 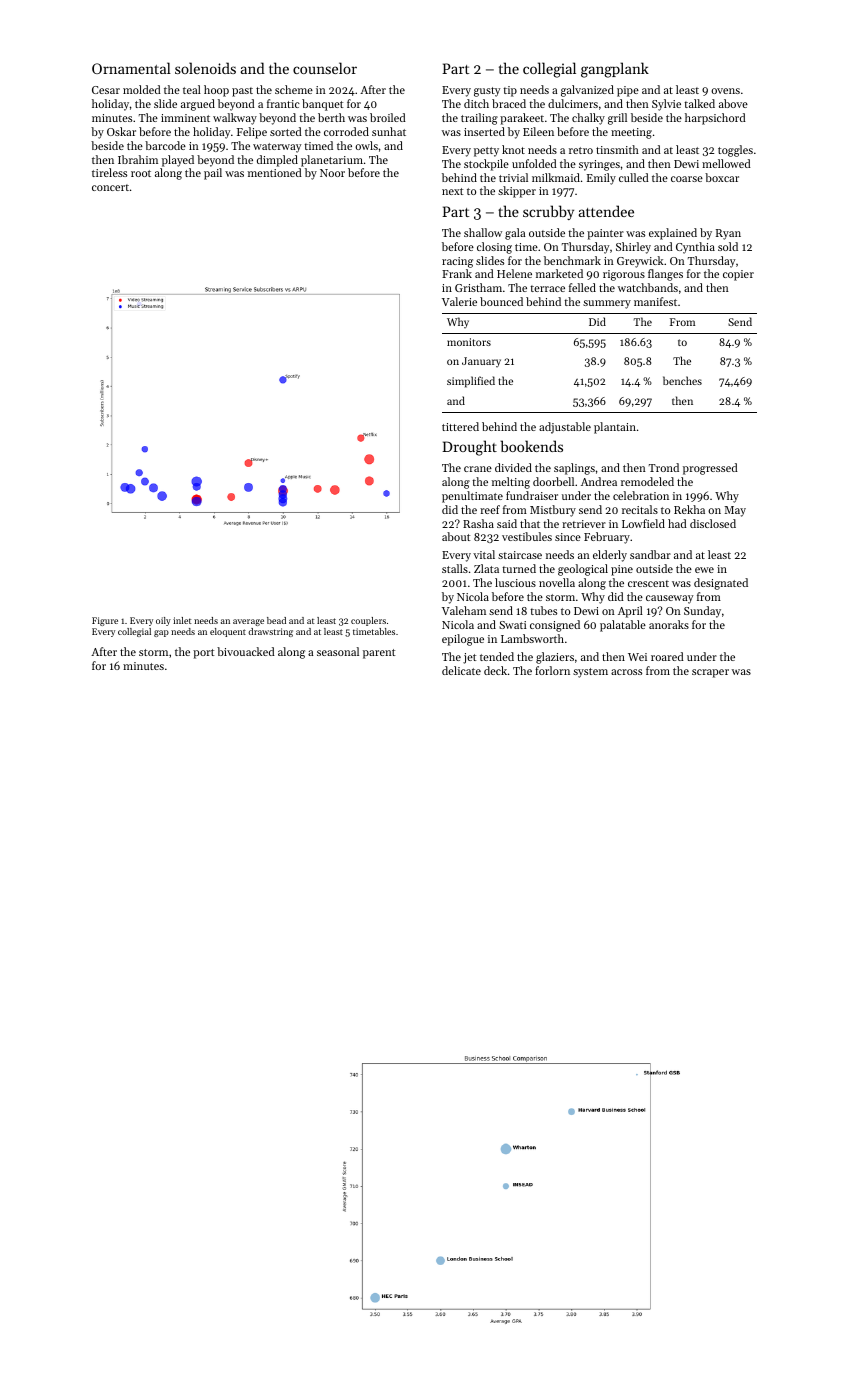 I want to click on bivouacked, so click(x=246, y=651).
